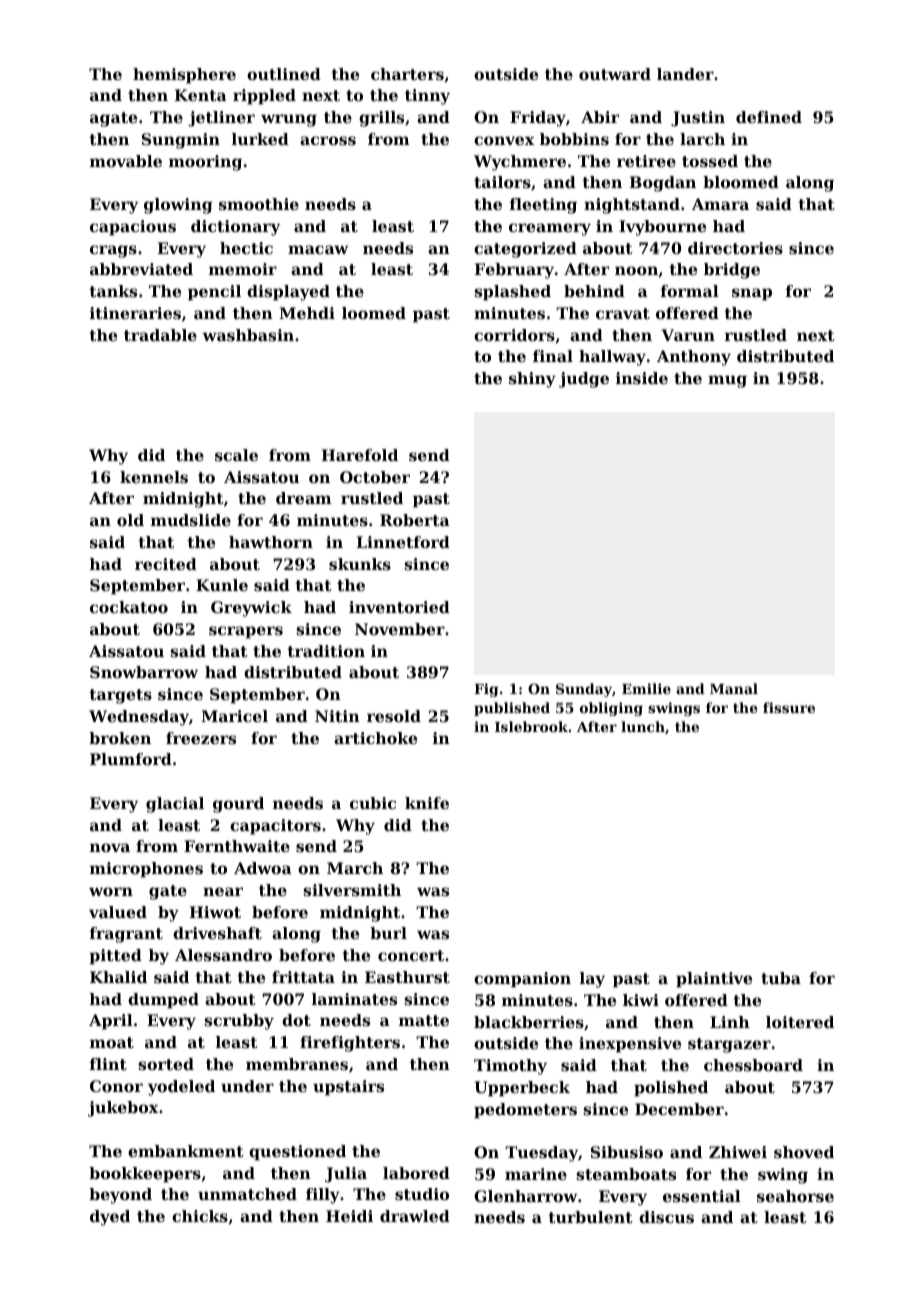  I want to click on embankment, so click(186, 1151).
